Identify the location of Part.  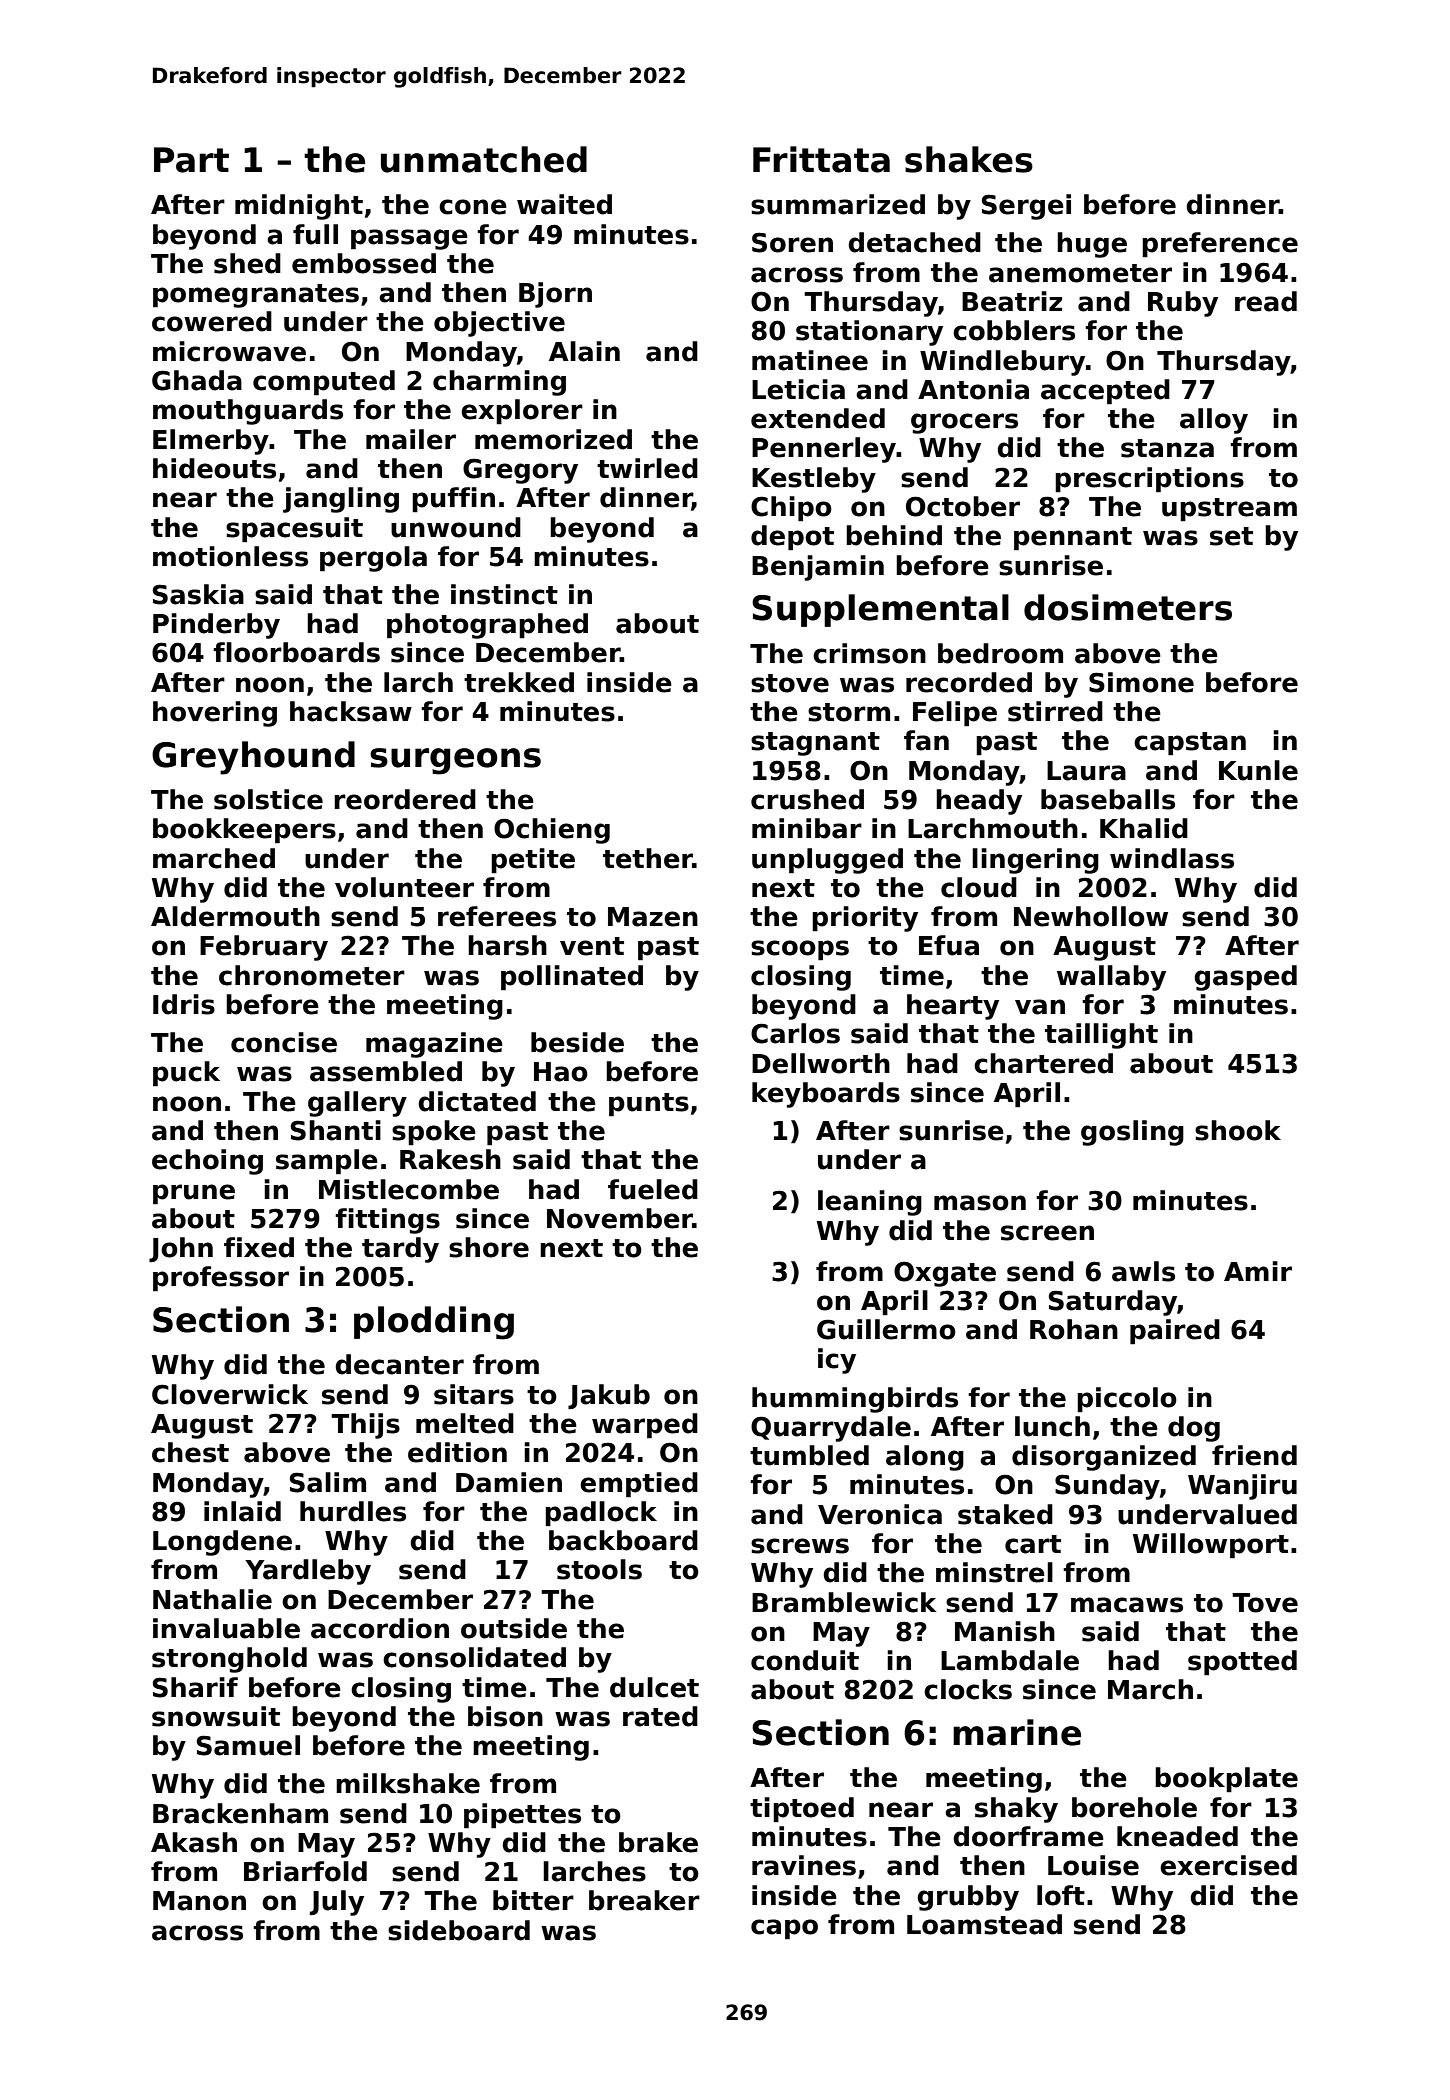
(191, 160).
